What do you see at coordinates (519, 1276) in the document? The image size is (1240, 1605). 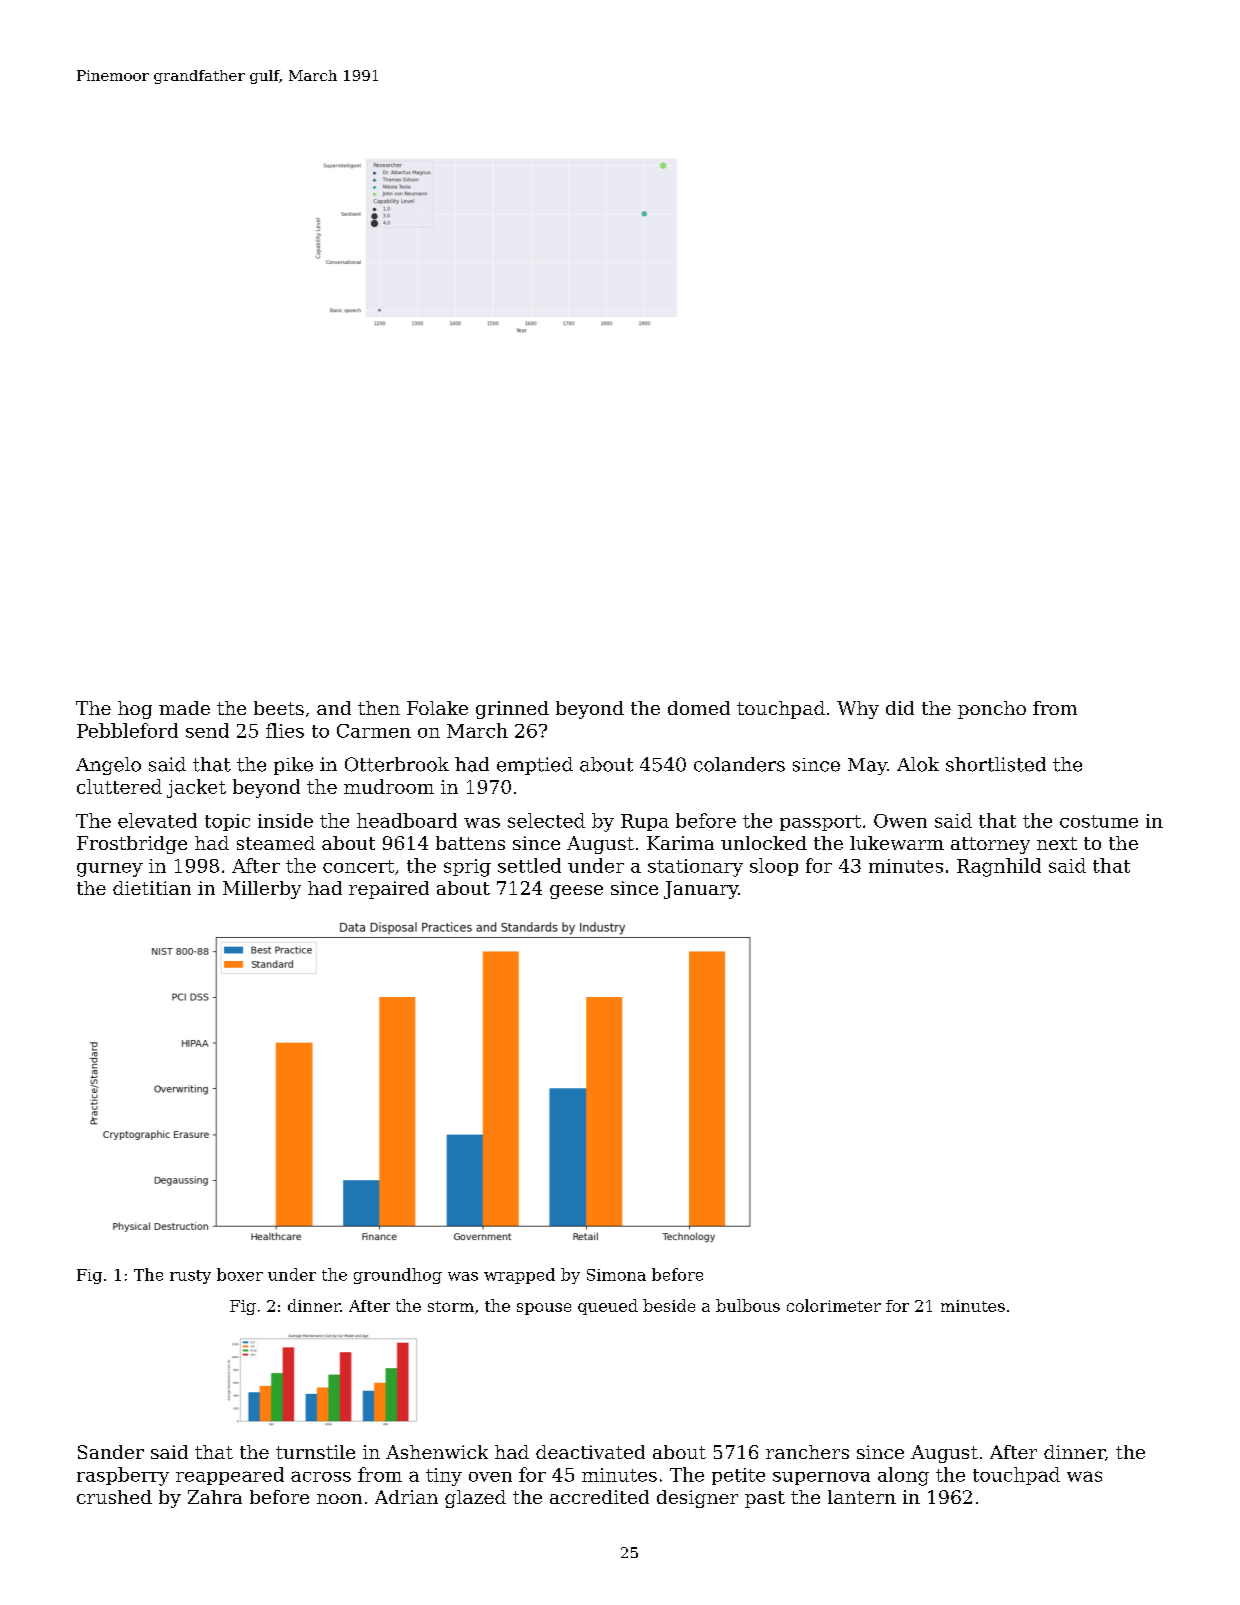 I see `wrapped` at bounding box center [519, 1276].
